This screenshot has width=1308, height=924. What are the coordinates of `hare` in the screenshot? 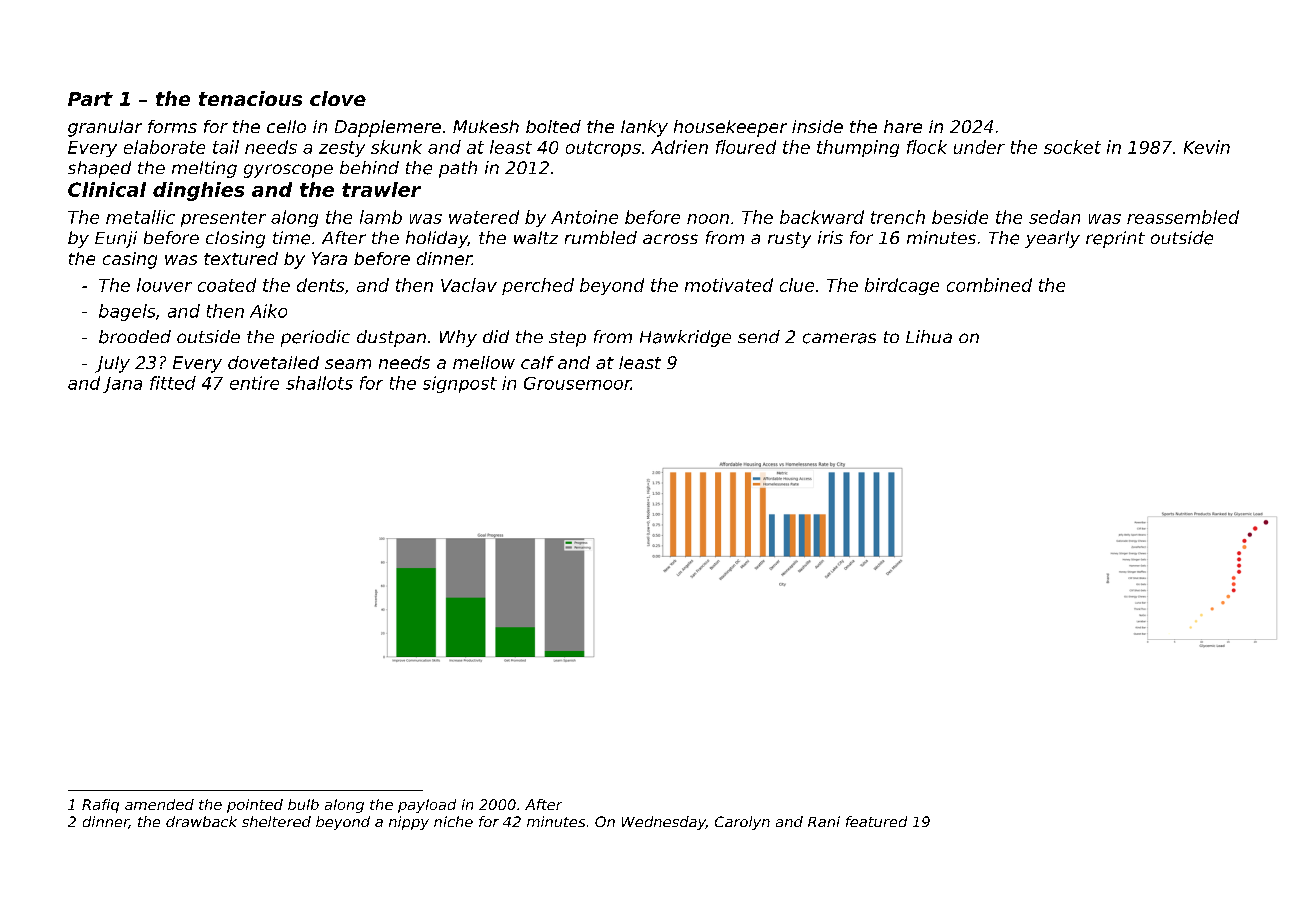 It's located at (903, 126).
